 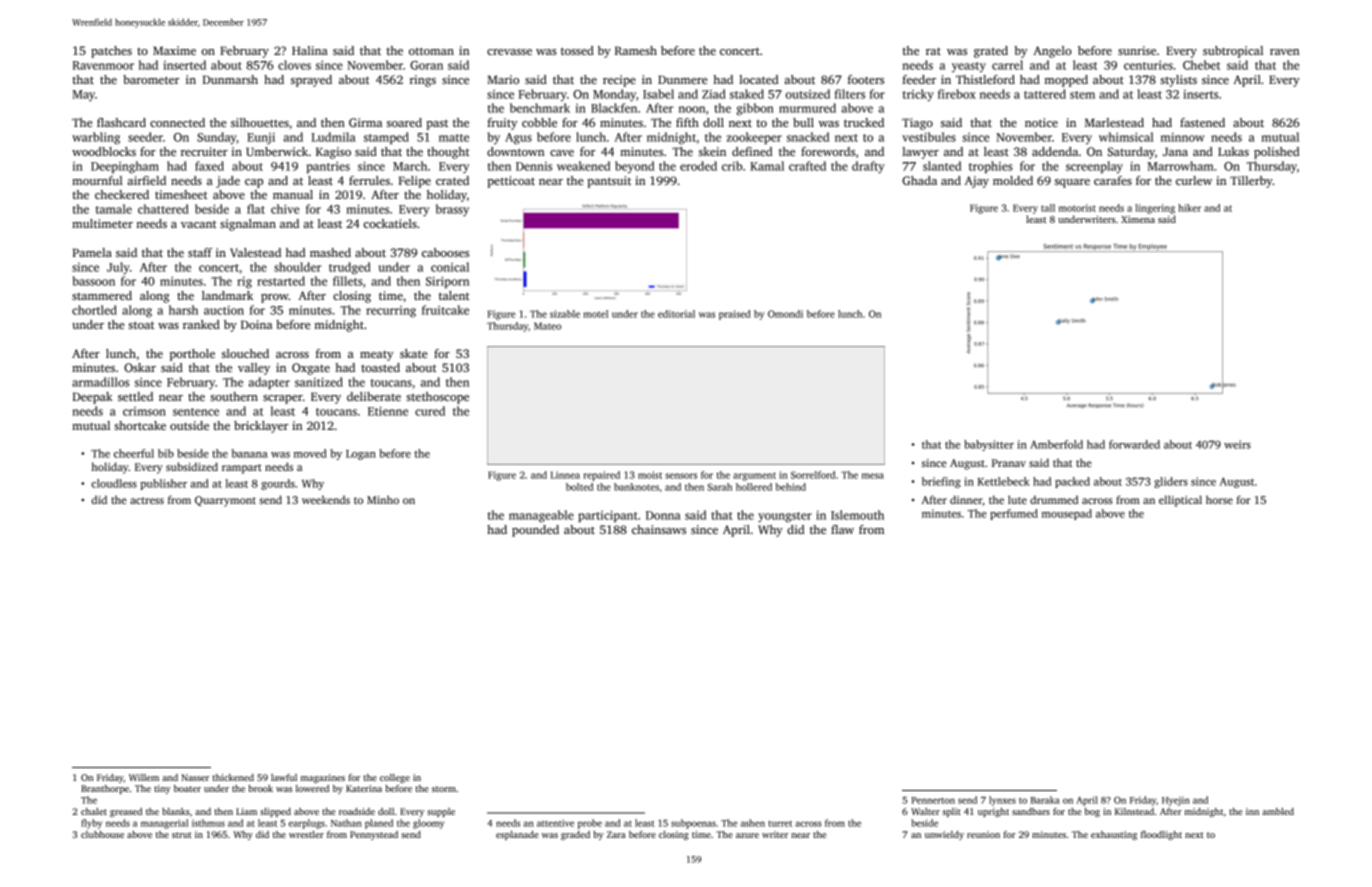 I want to click on crimson, so click(x=144, y=411).
